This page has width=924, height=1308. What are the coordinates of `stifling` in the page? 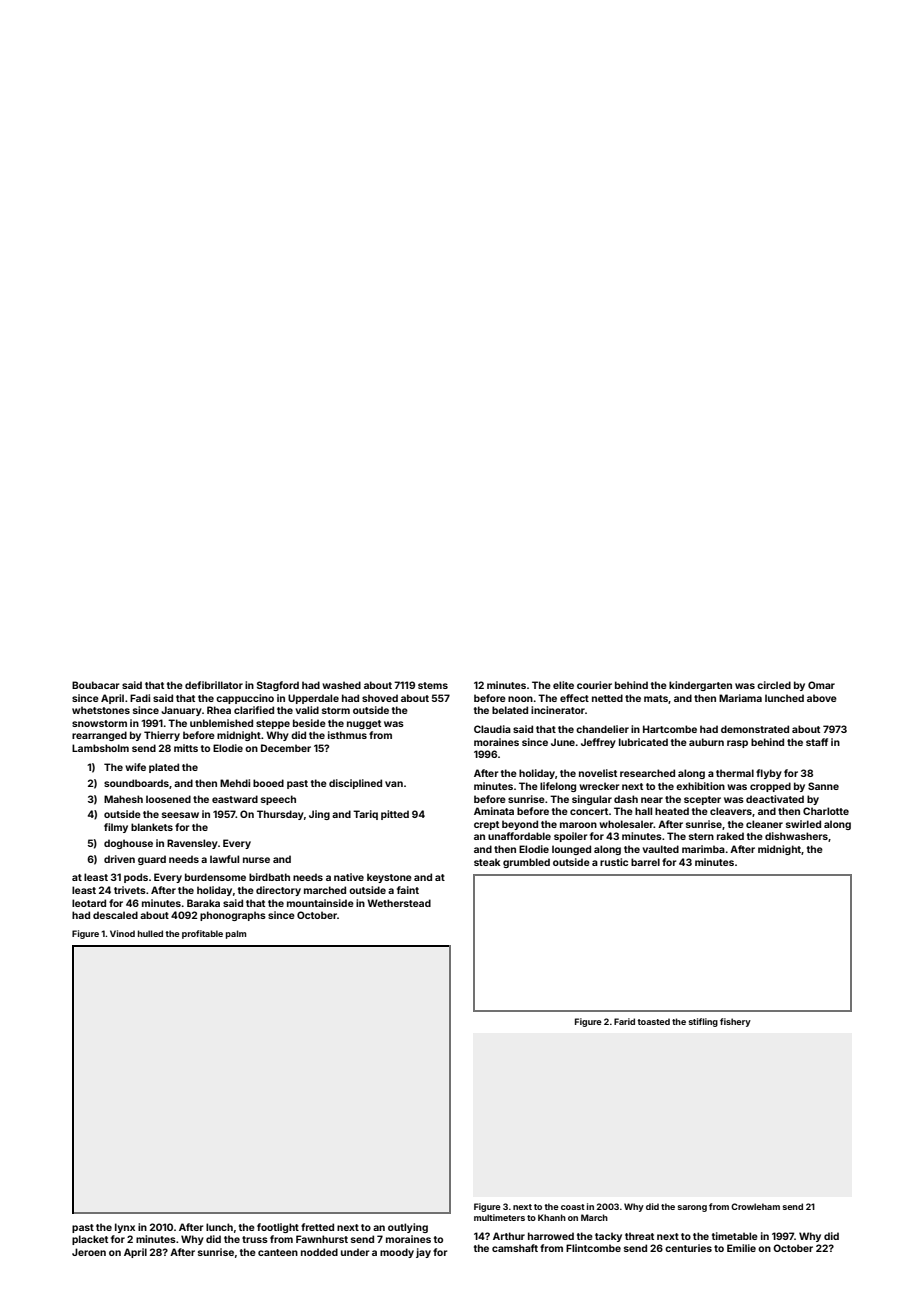 It's located at (703, 1022).
